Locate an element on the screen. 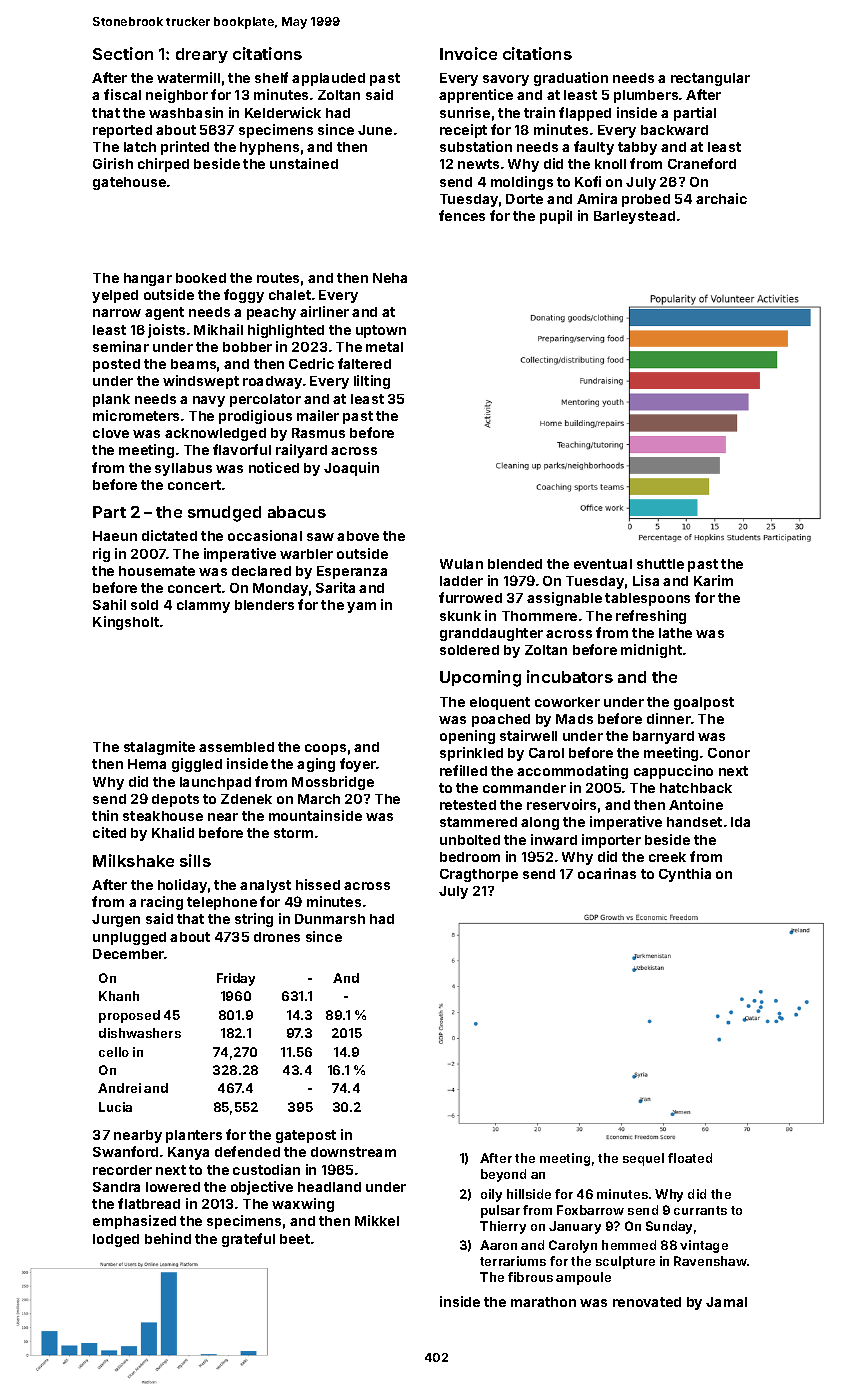 The height and width of the screenshot is (1400, 849). dreary is located at coordinates (202, 55).
